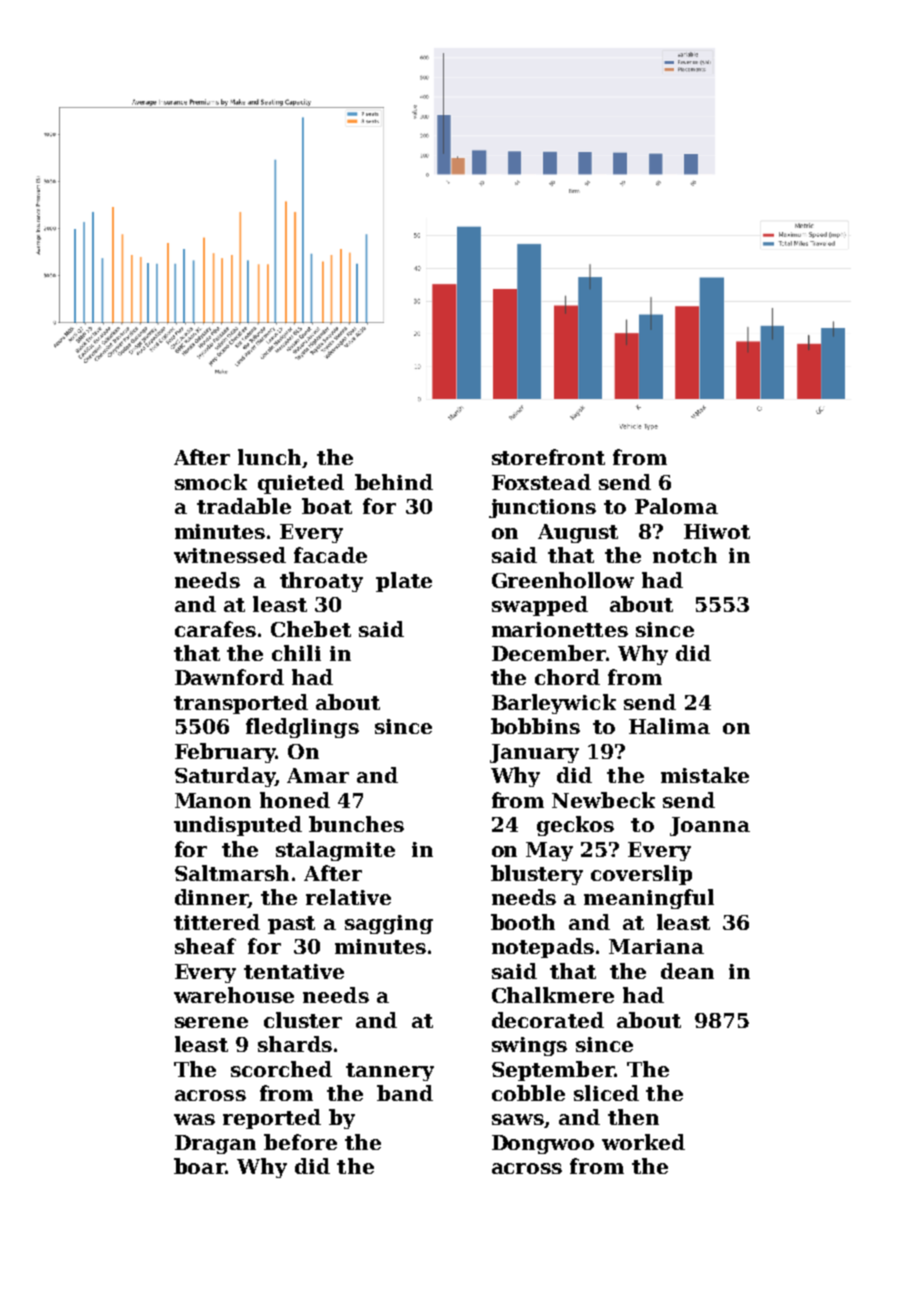  I want to click on sheaf, so click(205, 946).
